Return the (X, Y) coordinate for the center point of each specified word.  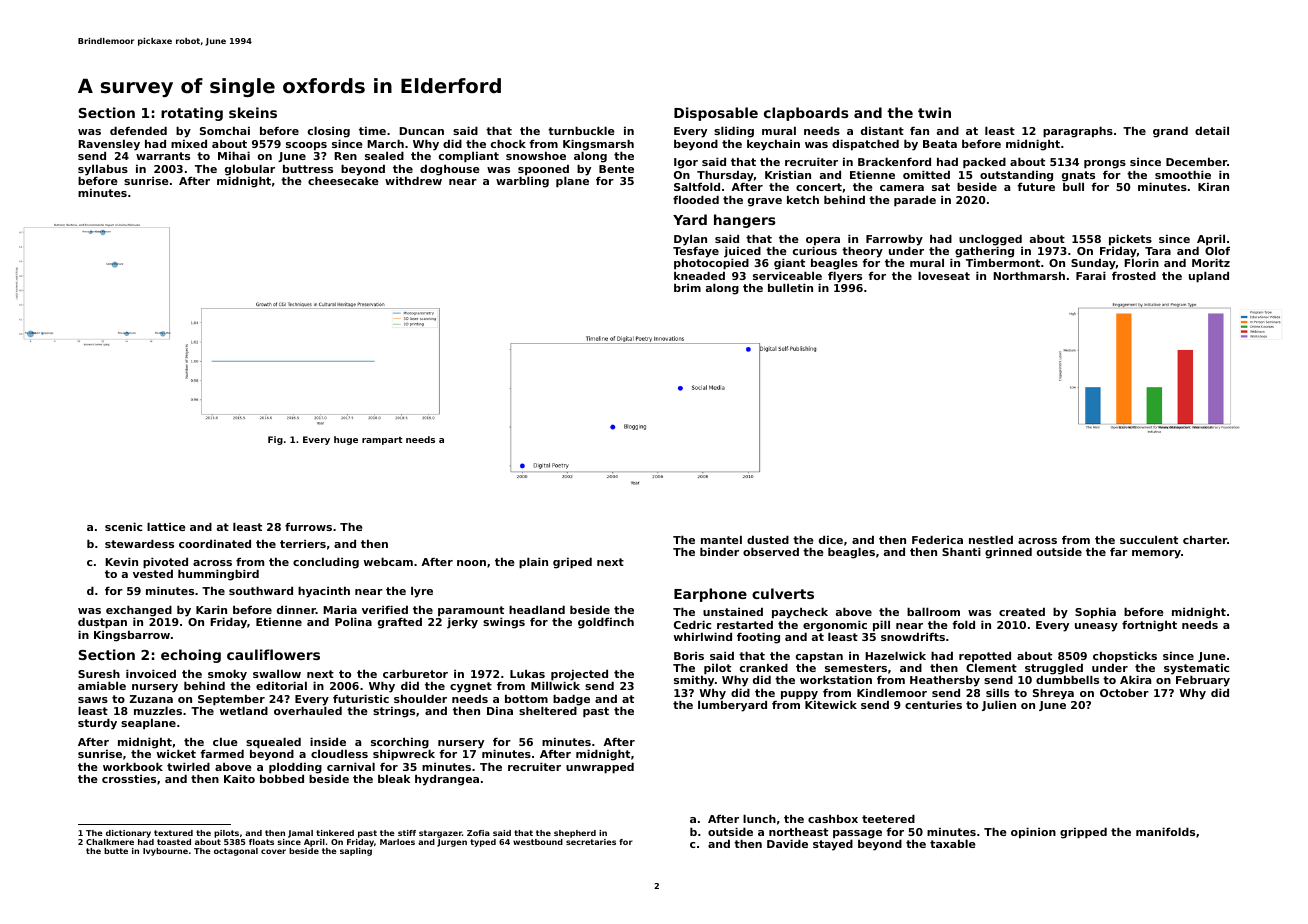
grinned (1008, 553)
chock (508, 143)
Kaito (239, 778)
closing (329, 132)
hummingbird (218, 575)
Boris (689, 655)
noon (471, 563)
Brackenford (894, 161)
